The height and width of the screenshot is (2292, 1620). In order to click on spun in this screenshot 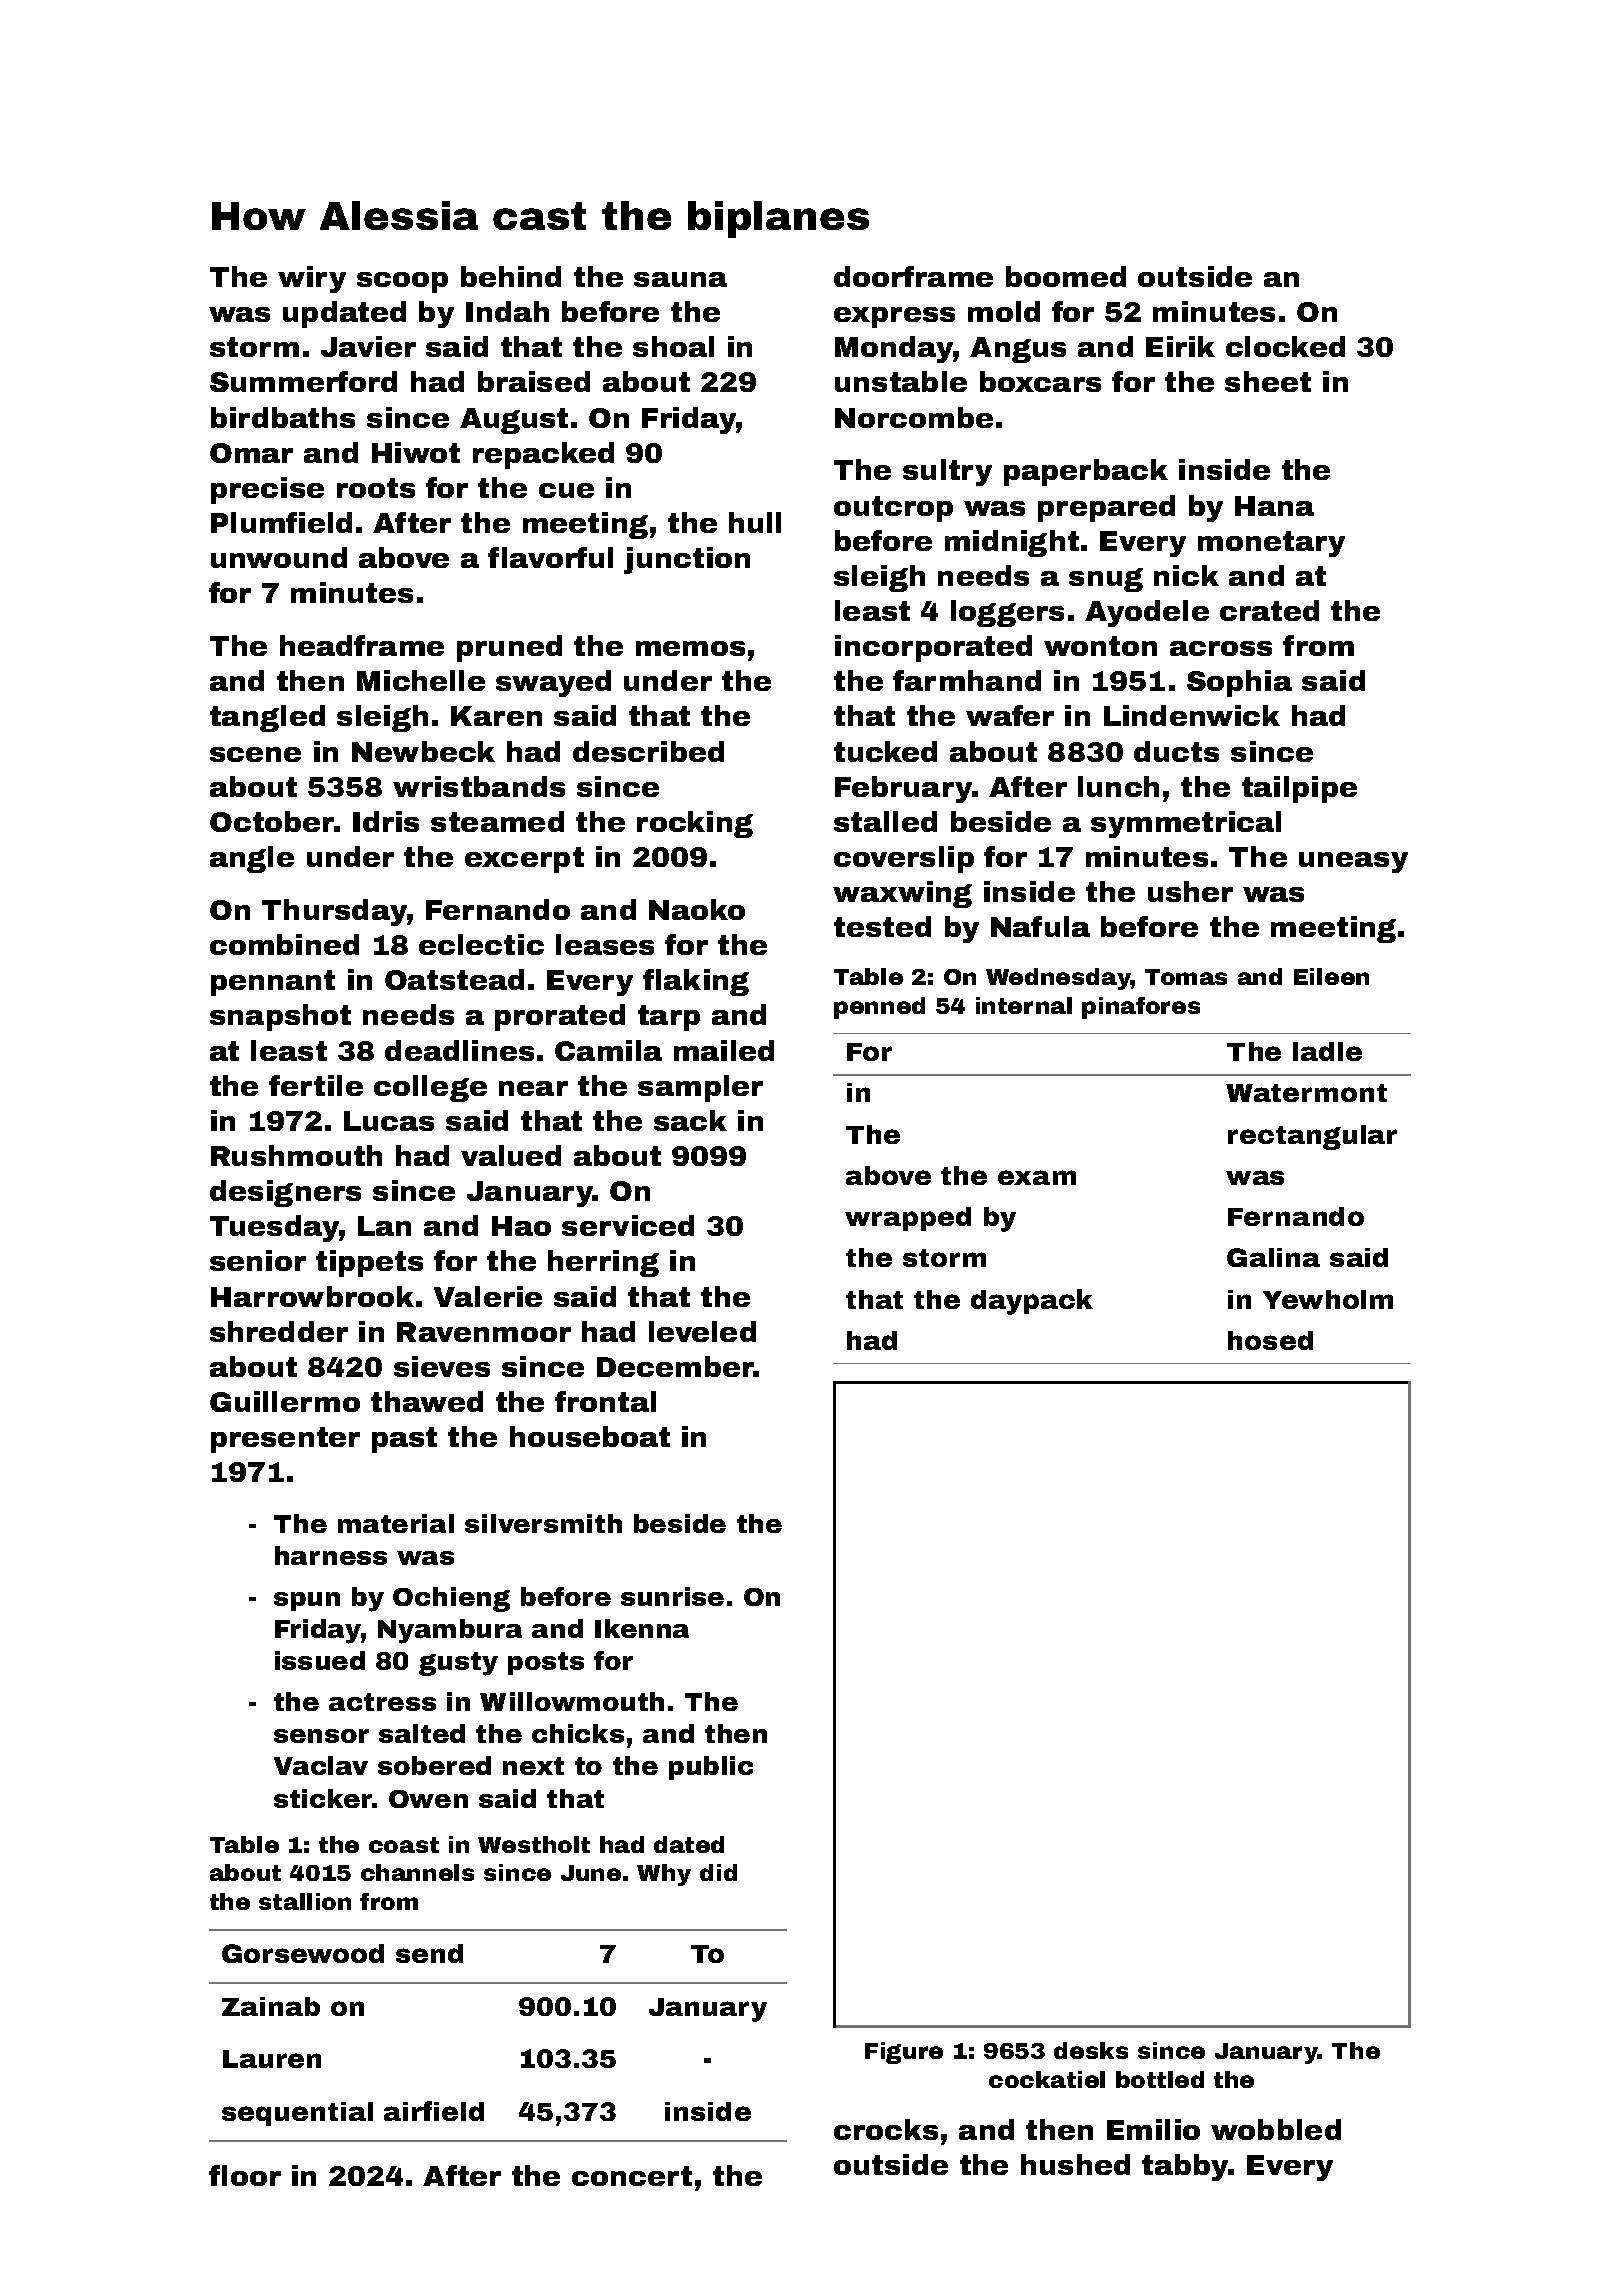, I will do `click(307, 1601)`.
